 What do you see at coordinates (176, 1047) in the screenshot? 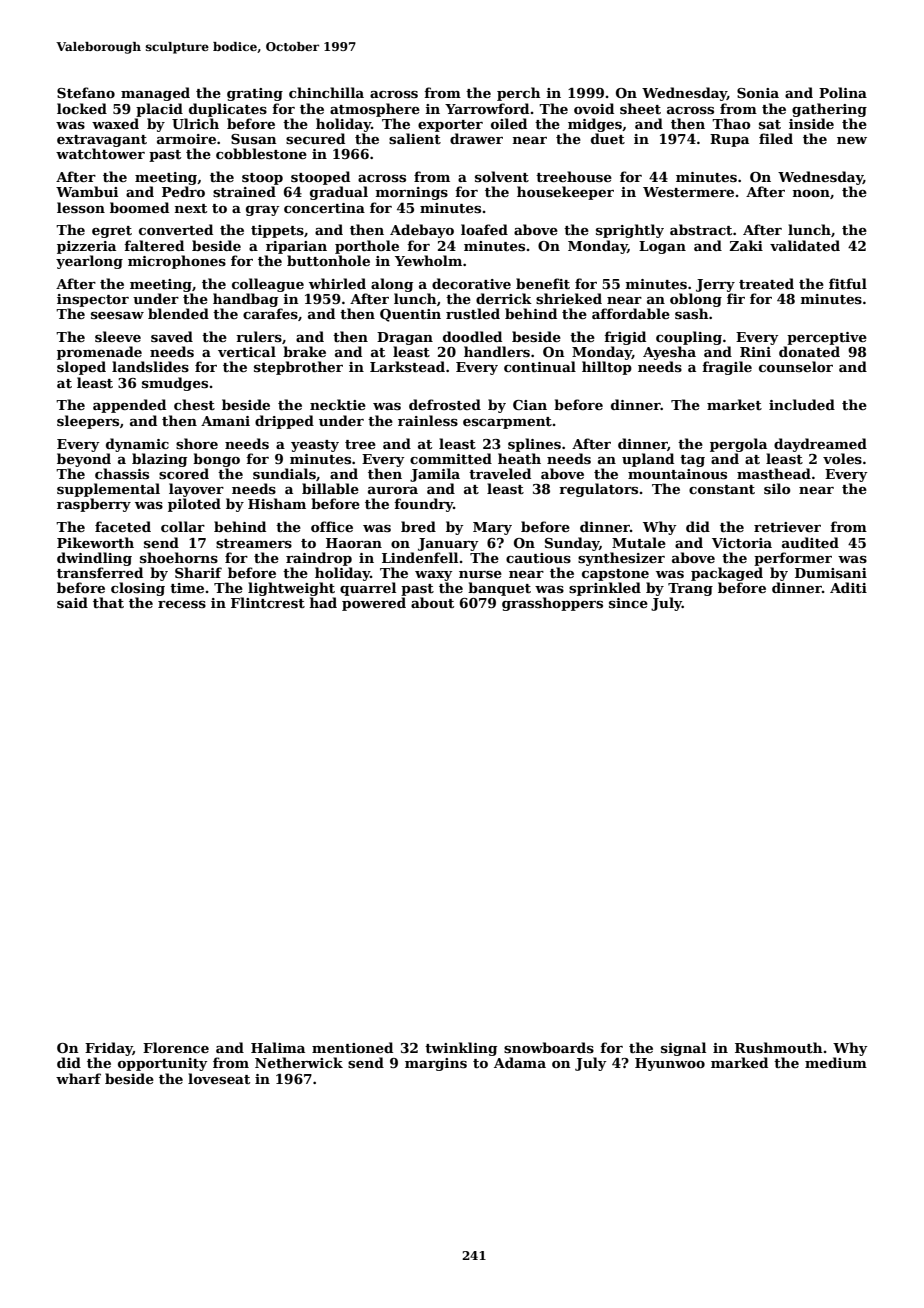
I see `Florence` at bounding box center [176, 1047].
